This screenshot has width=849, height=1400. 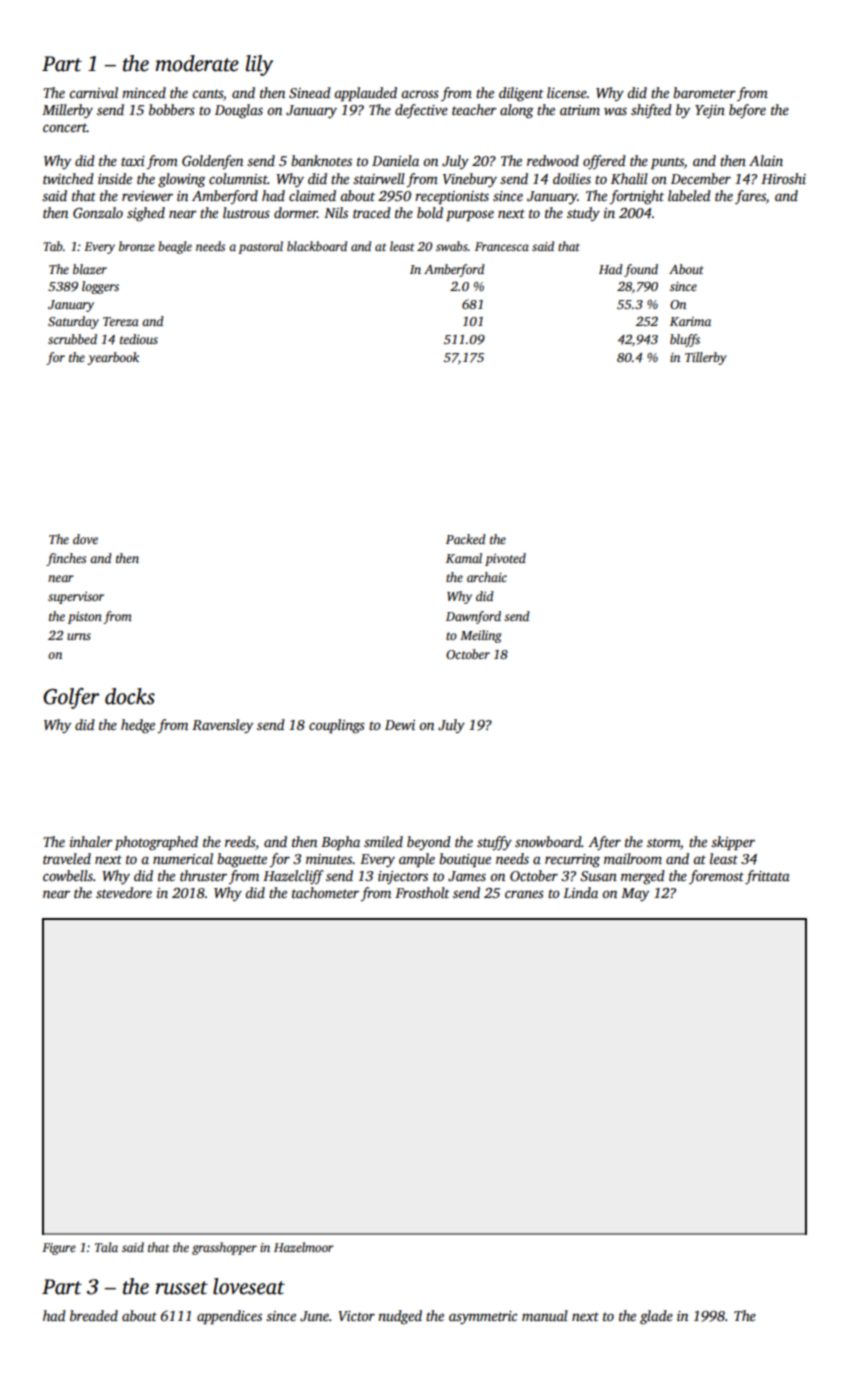 What do you see at coordinates (635, 895) in the screenshot?
I see `May` at bounding box center [635, 895].
